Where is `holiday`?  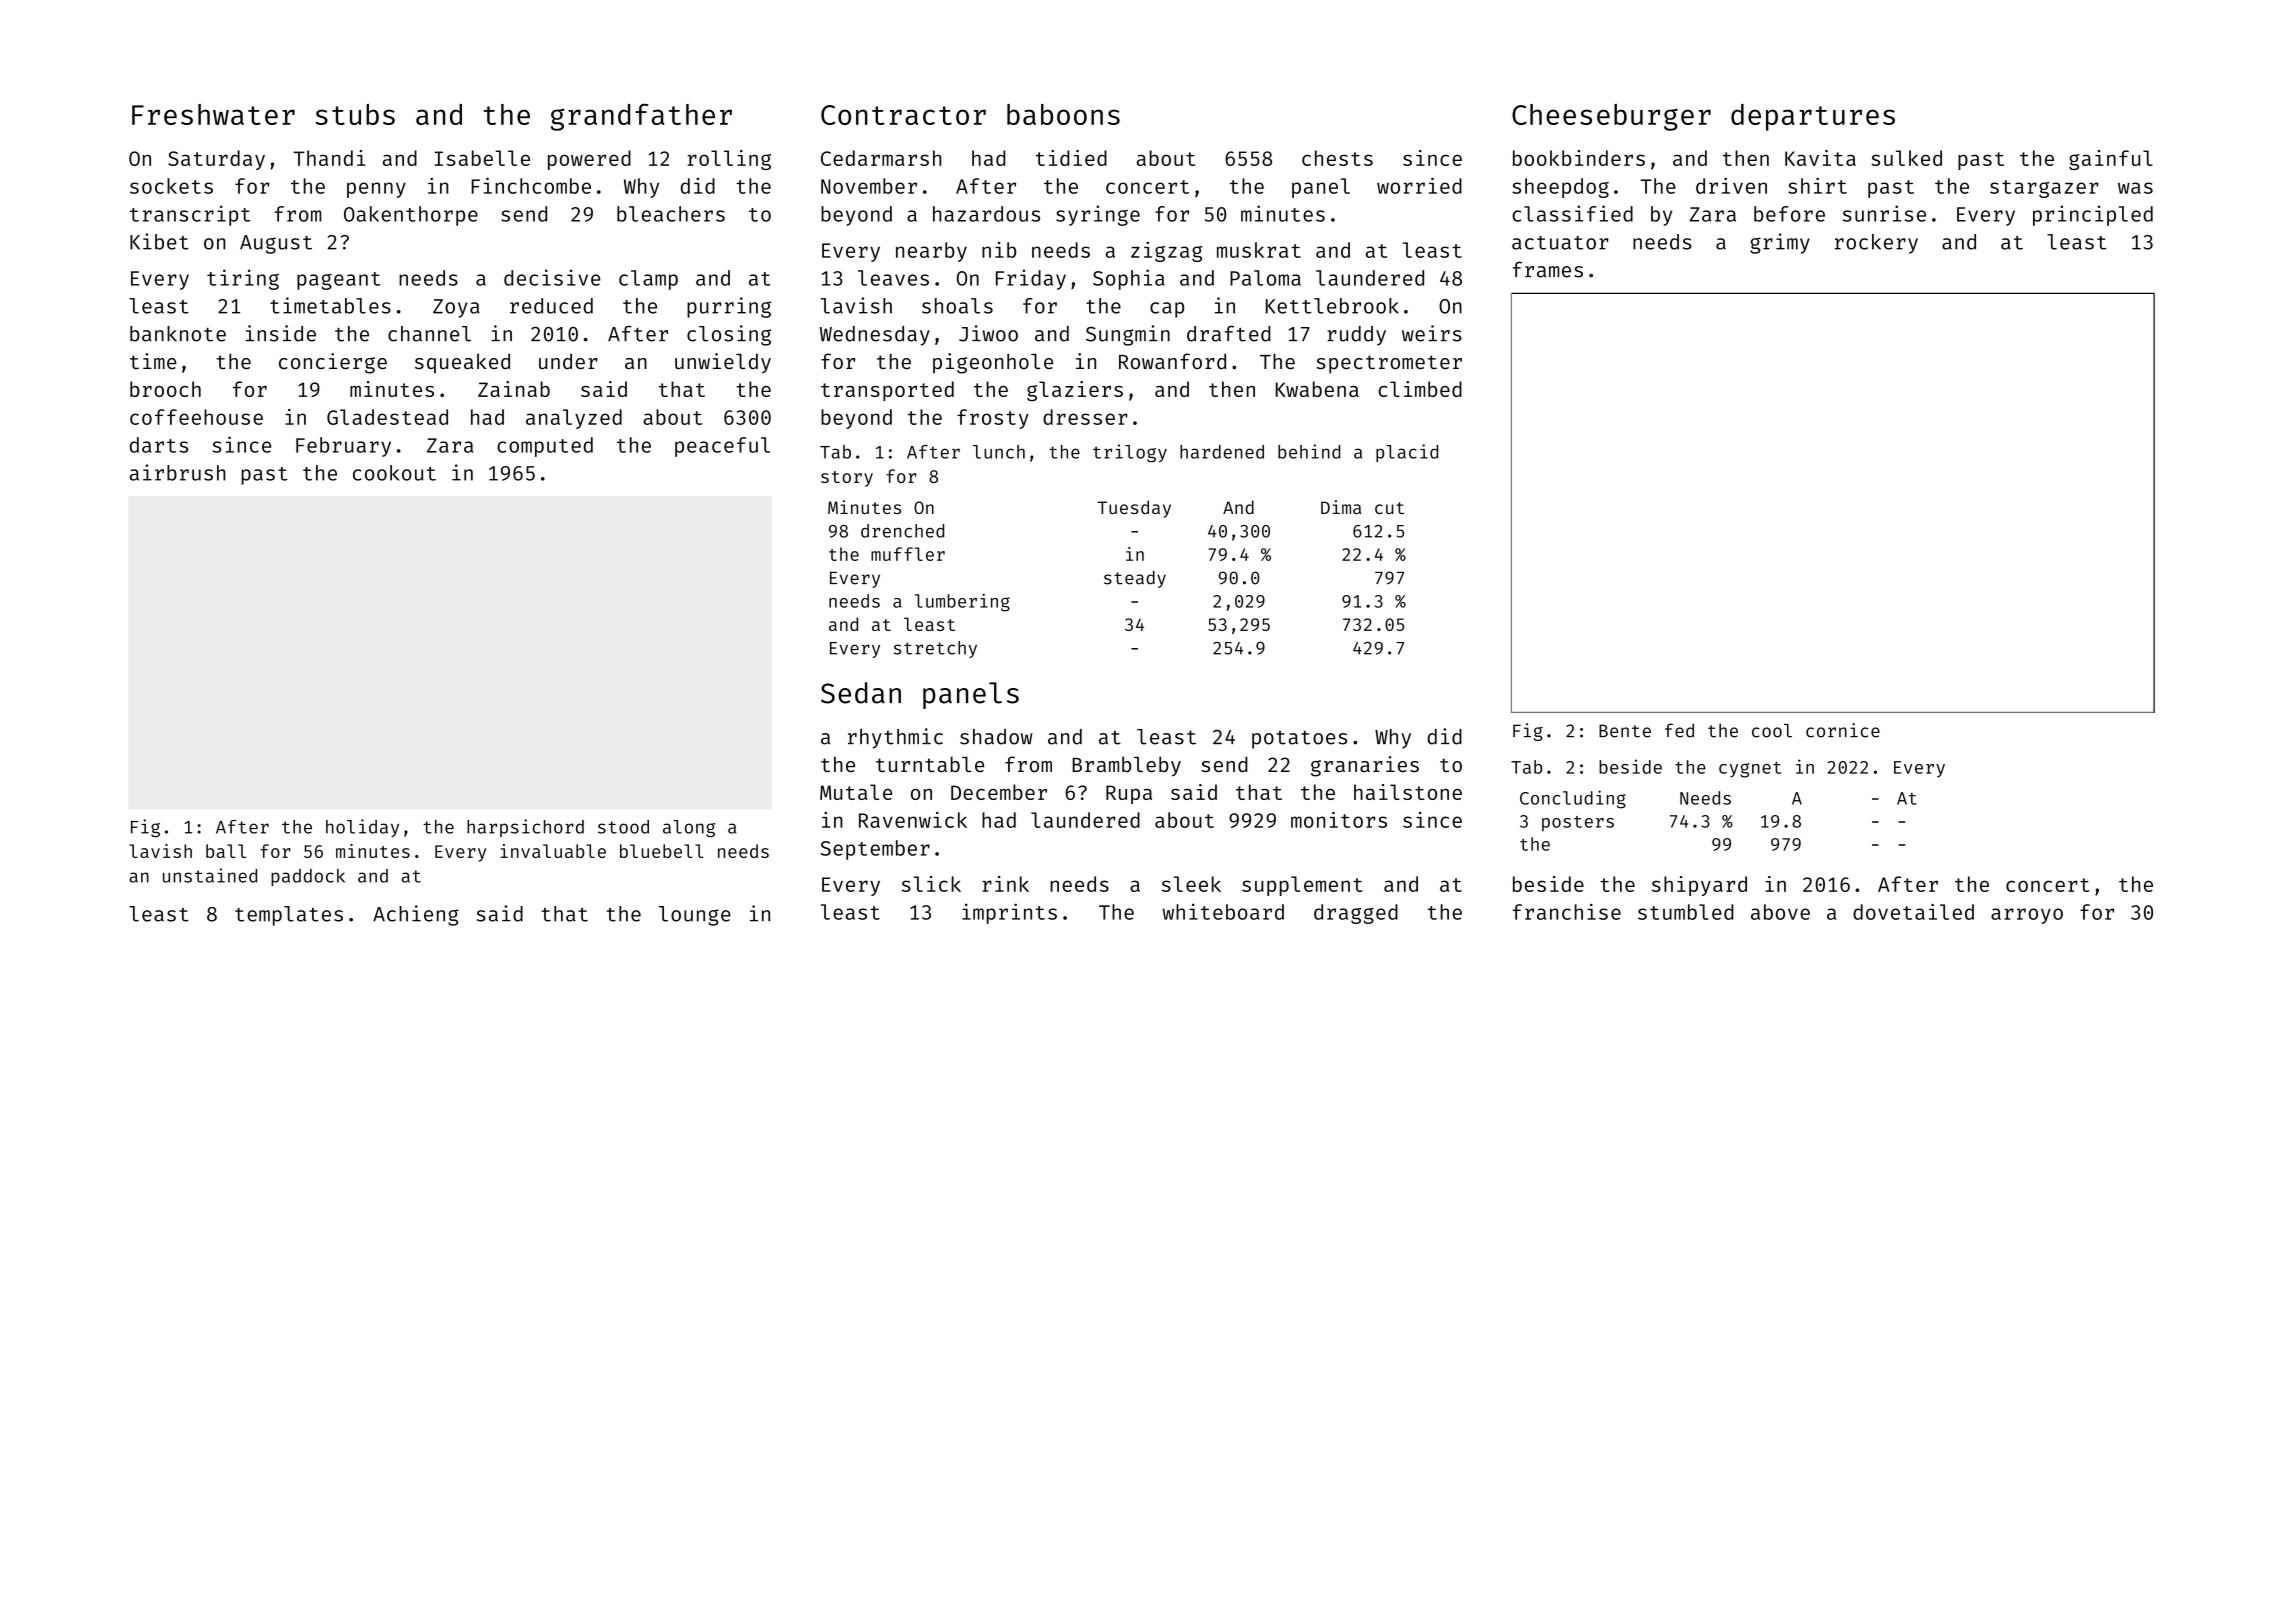 holiday is located at coordinates (362, 828).
